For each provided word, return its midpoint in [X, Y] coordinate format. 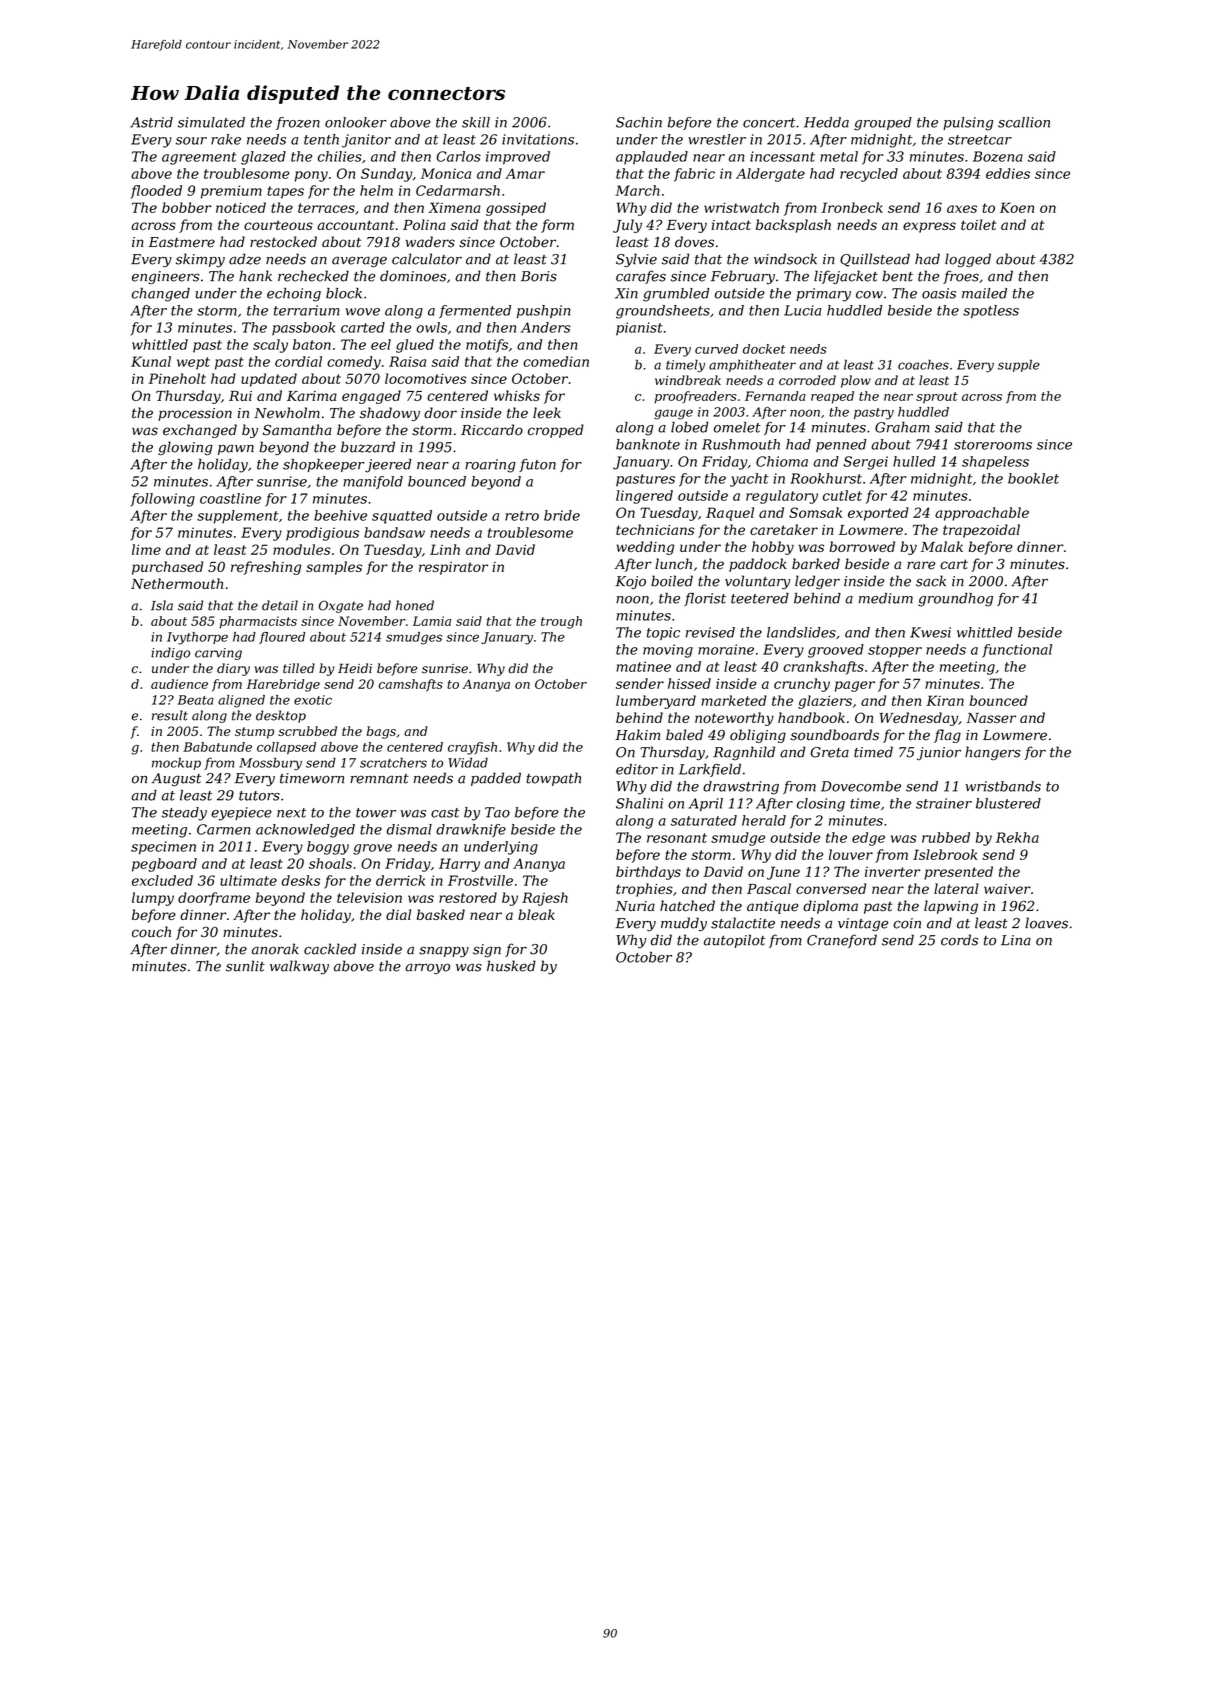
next [291, 813]
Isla [162, 605]
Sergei [865, 463]
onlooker [355, 122]
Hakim [637, 735]
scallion [1024, 122]
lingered [644, 497]
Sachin [639, 122]
